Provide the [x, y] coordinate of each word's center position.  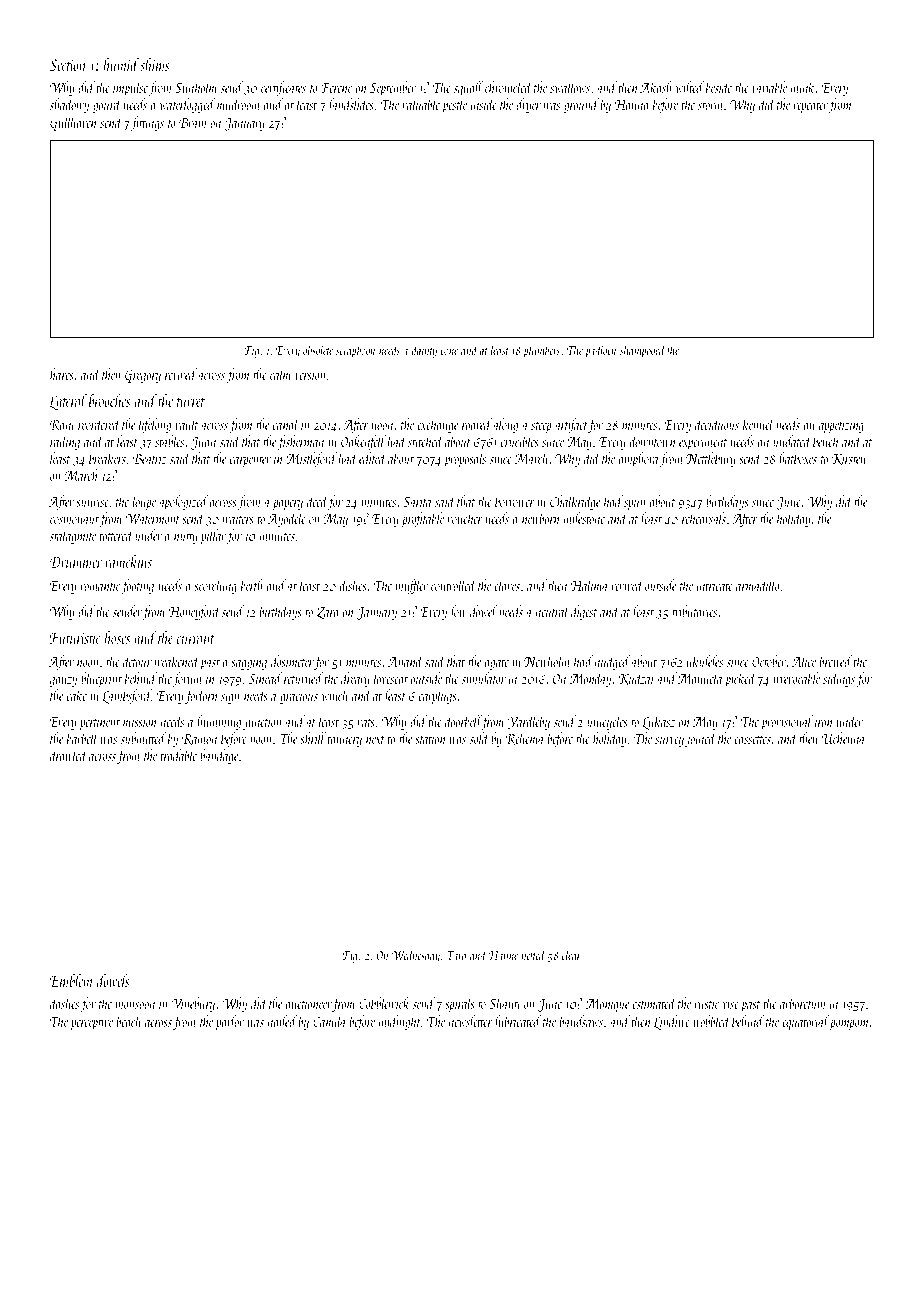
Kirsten [849, 460]
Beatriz [149, 459]
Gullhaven [73, 123]
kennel [759, 424]
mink [803, 87]
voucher [465, 518]
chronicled [509, 87]
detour [137, 661]
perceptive [92, 1023]
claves [507, 585]
